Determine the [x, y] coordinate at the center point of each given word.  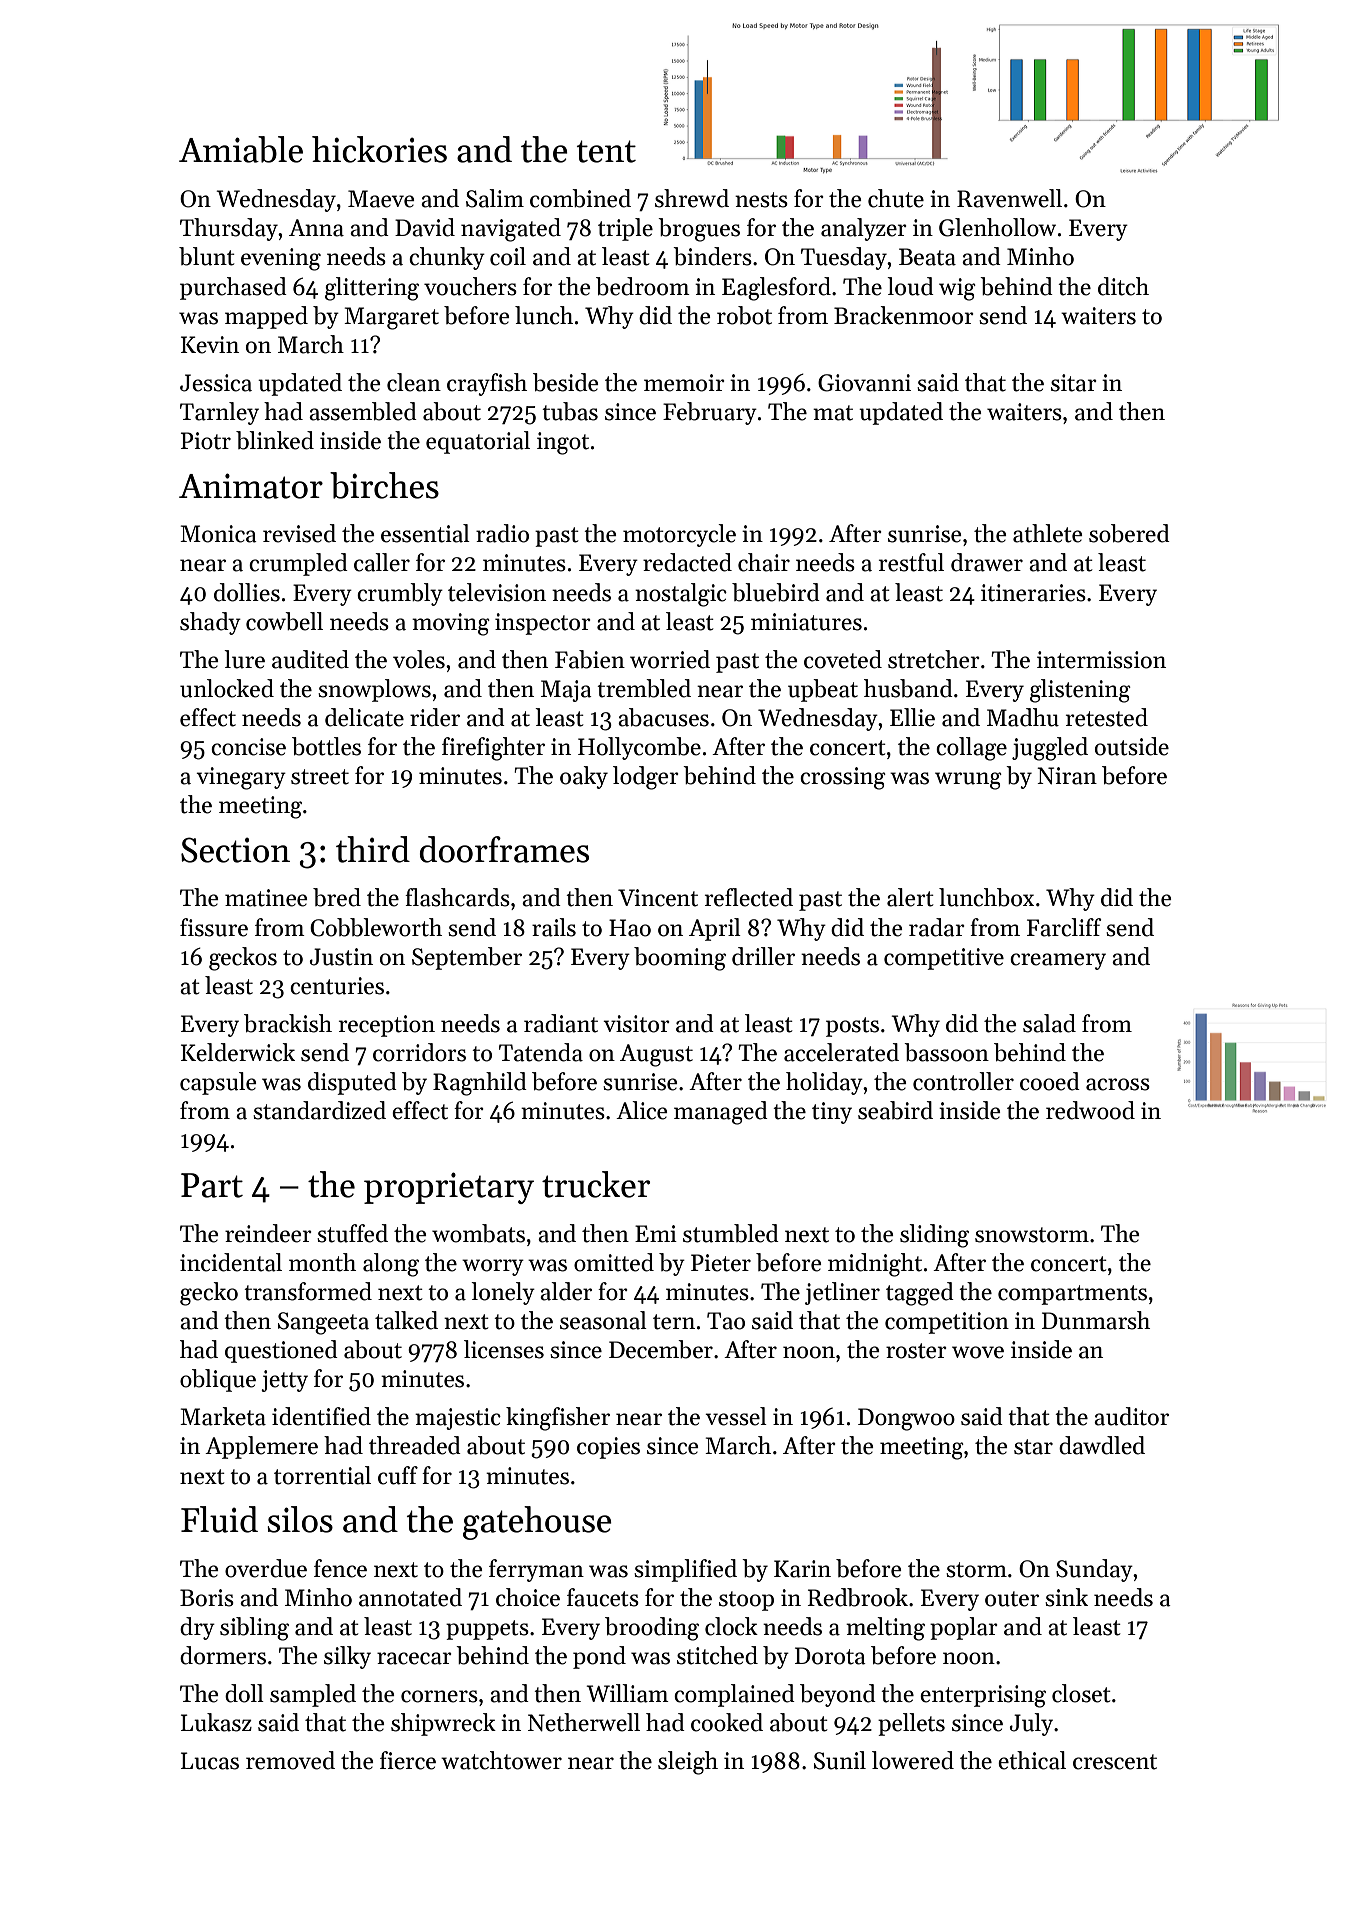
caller [382, 562]
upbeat [823, 690]
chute [896, 198]
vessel [736, 1416]
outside [1132, 746]
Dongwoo [906, 1419]
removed [290, 1760]
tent [606, 151]
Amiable [241, 149]
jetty [284, 1381]
